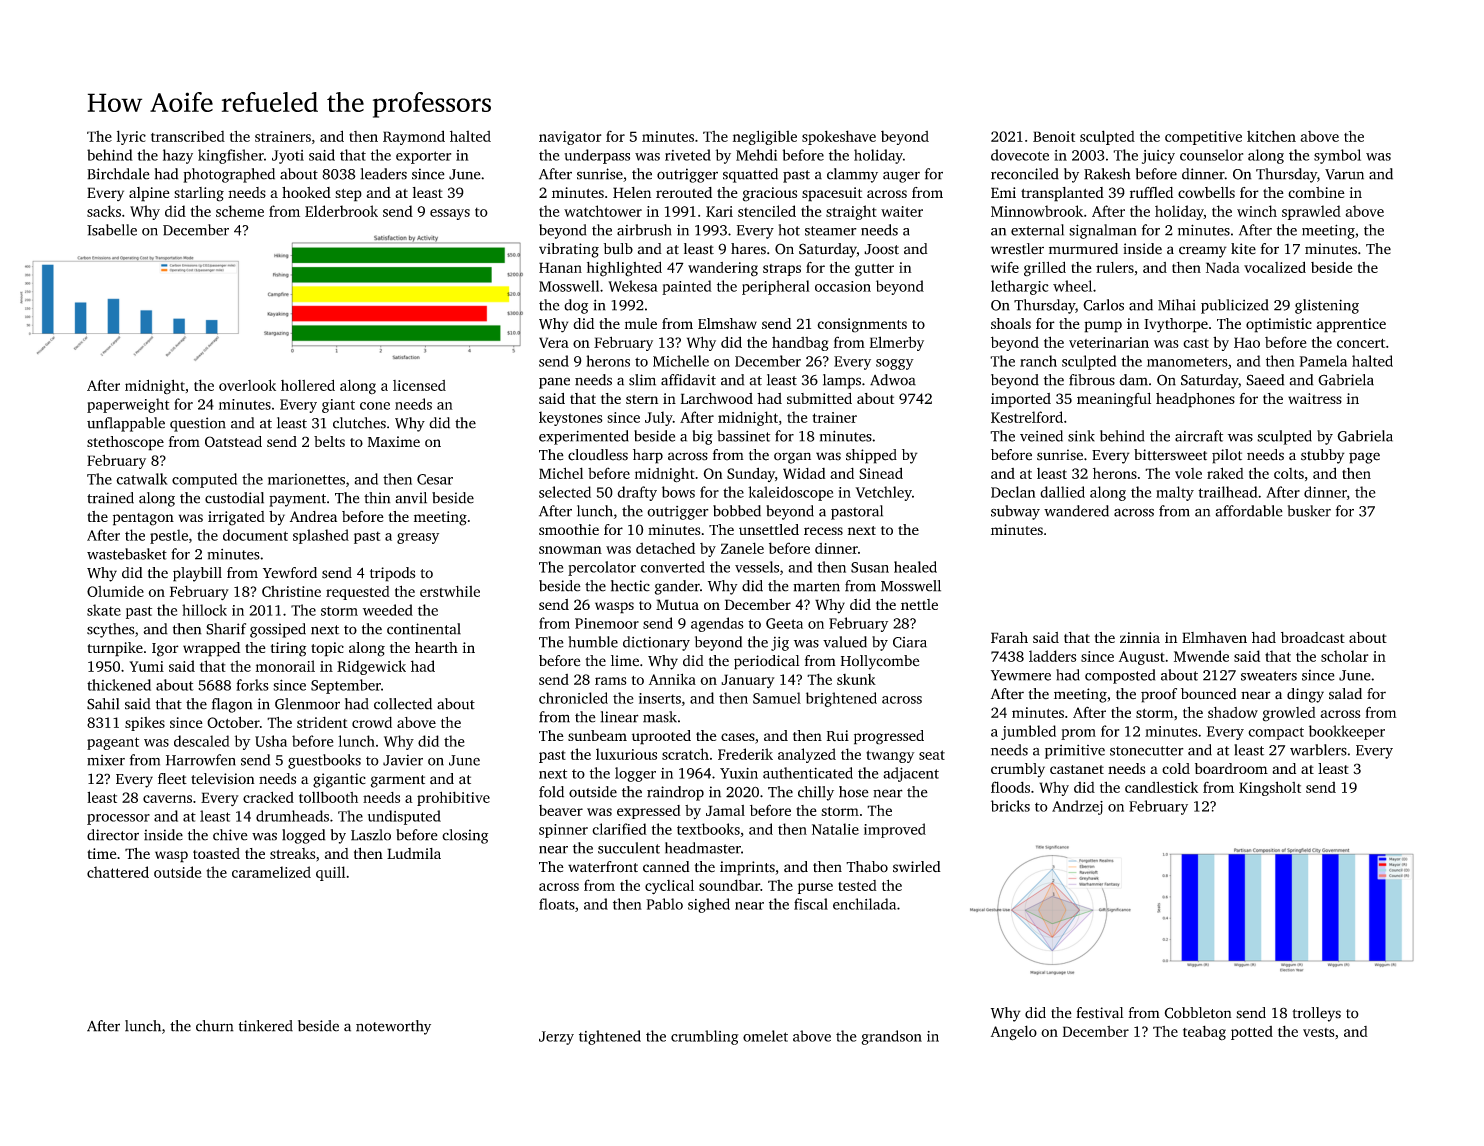 Image resolution: width=1484 pixels, height=1146 pixels. What do you see at coordinates (819, 398) in the screenshot?
I see `submitted` at bounding box center [819, 398].
